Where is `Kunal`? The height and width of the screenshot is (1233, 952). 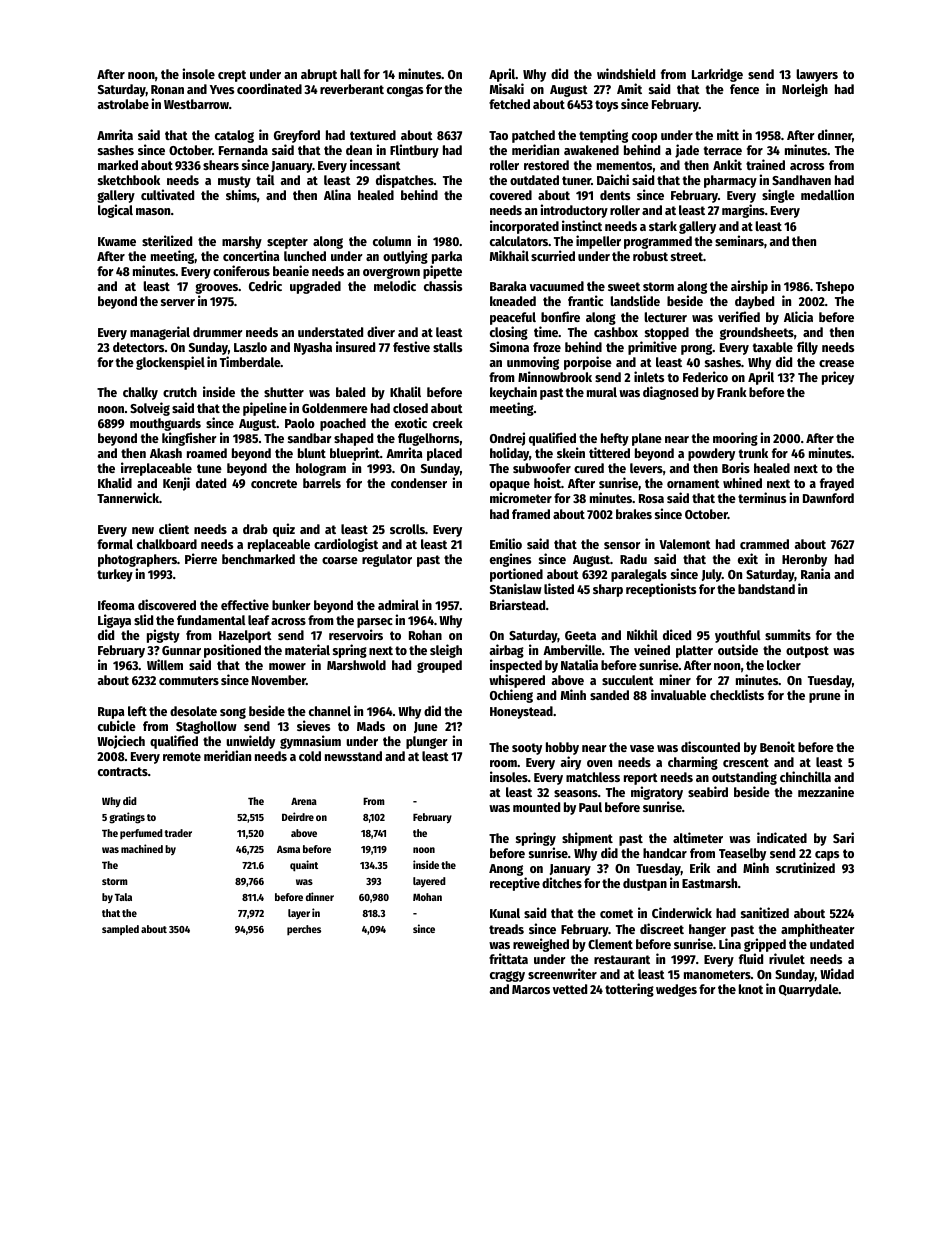
Kunal is located at coordinates (505, 913).
